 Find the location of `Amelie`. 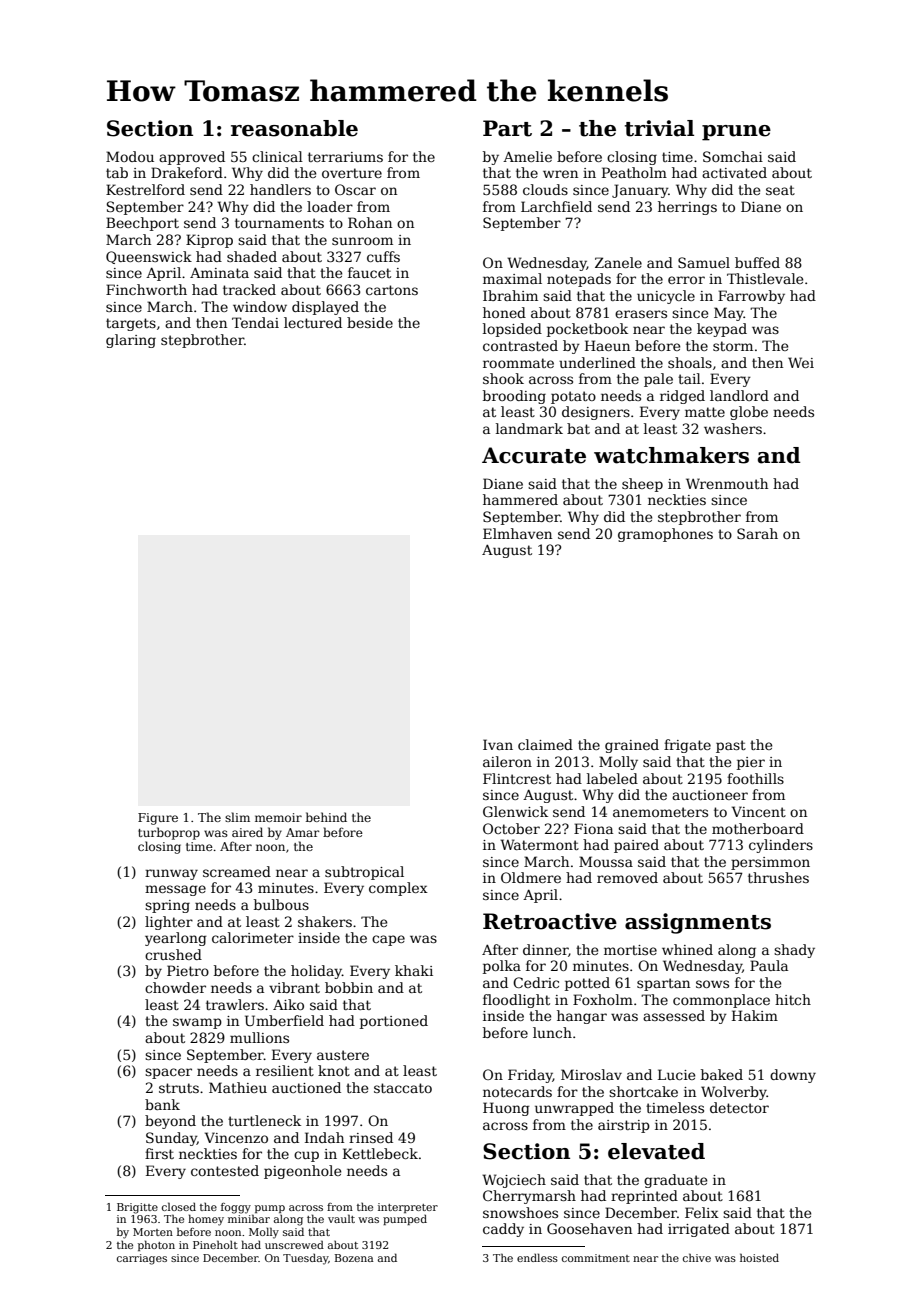

Amelie is located at coordinates (527, 156).
